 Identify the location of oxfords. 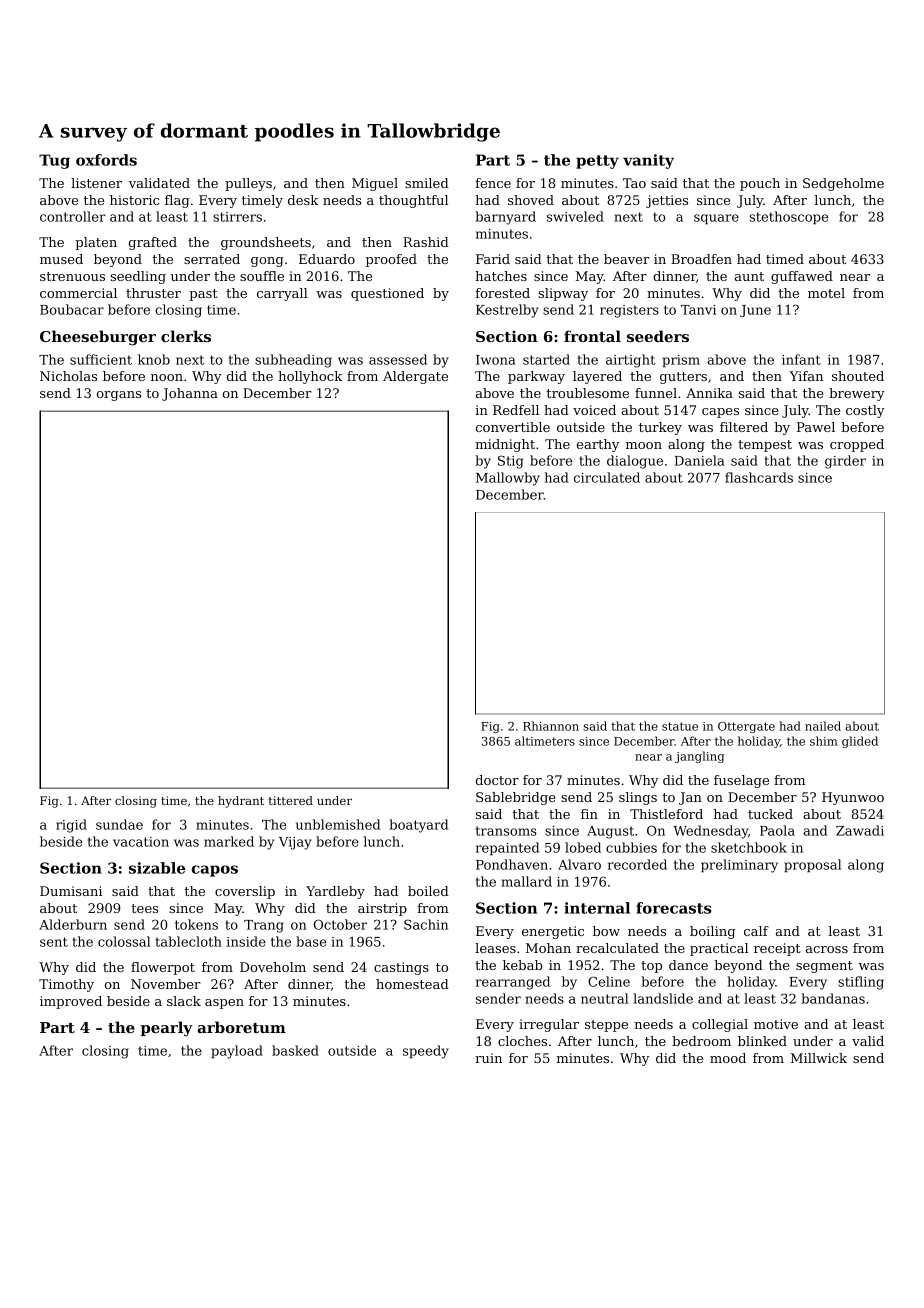
(106, 160).
